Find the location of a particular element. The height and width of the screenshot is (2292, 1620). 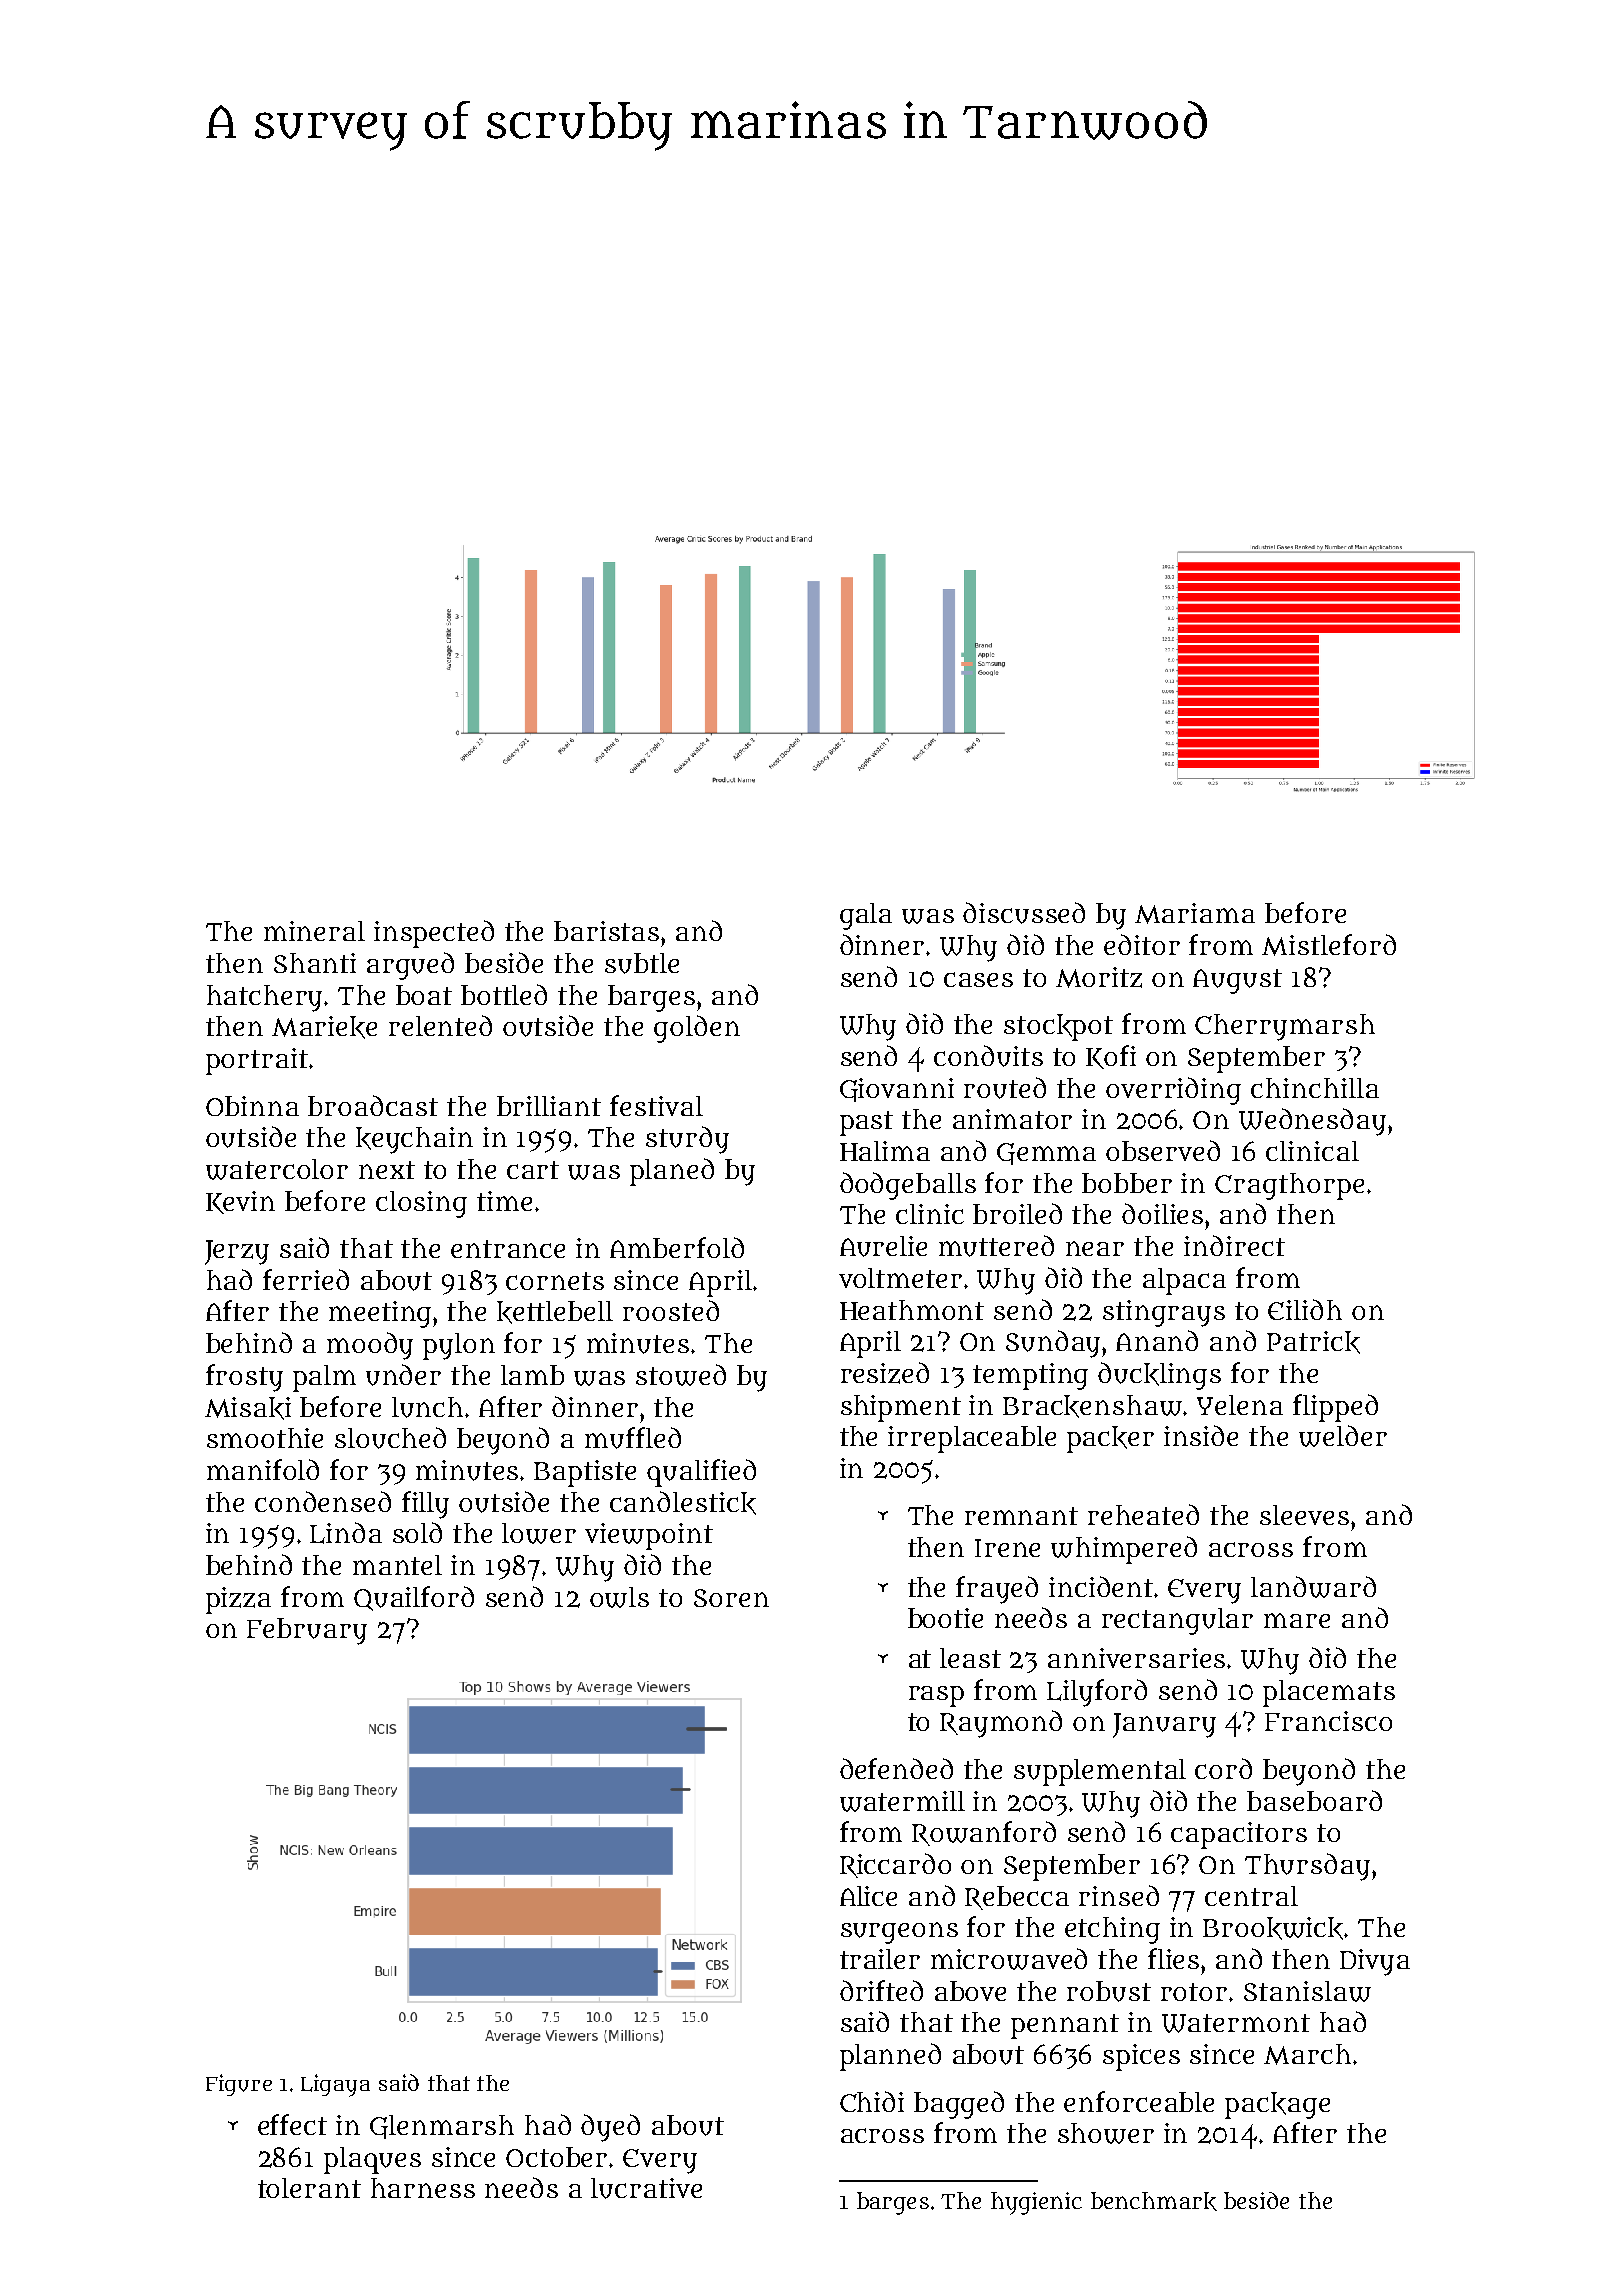

lucrative is located at coordinates (646, 2188).
